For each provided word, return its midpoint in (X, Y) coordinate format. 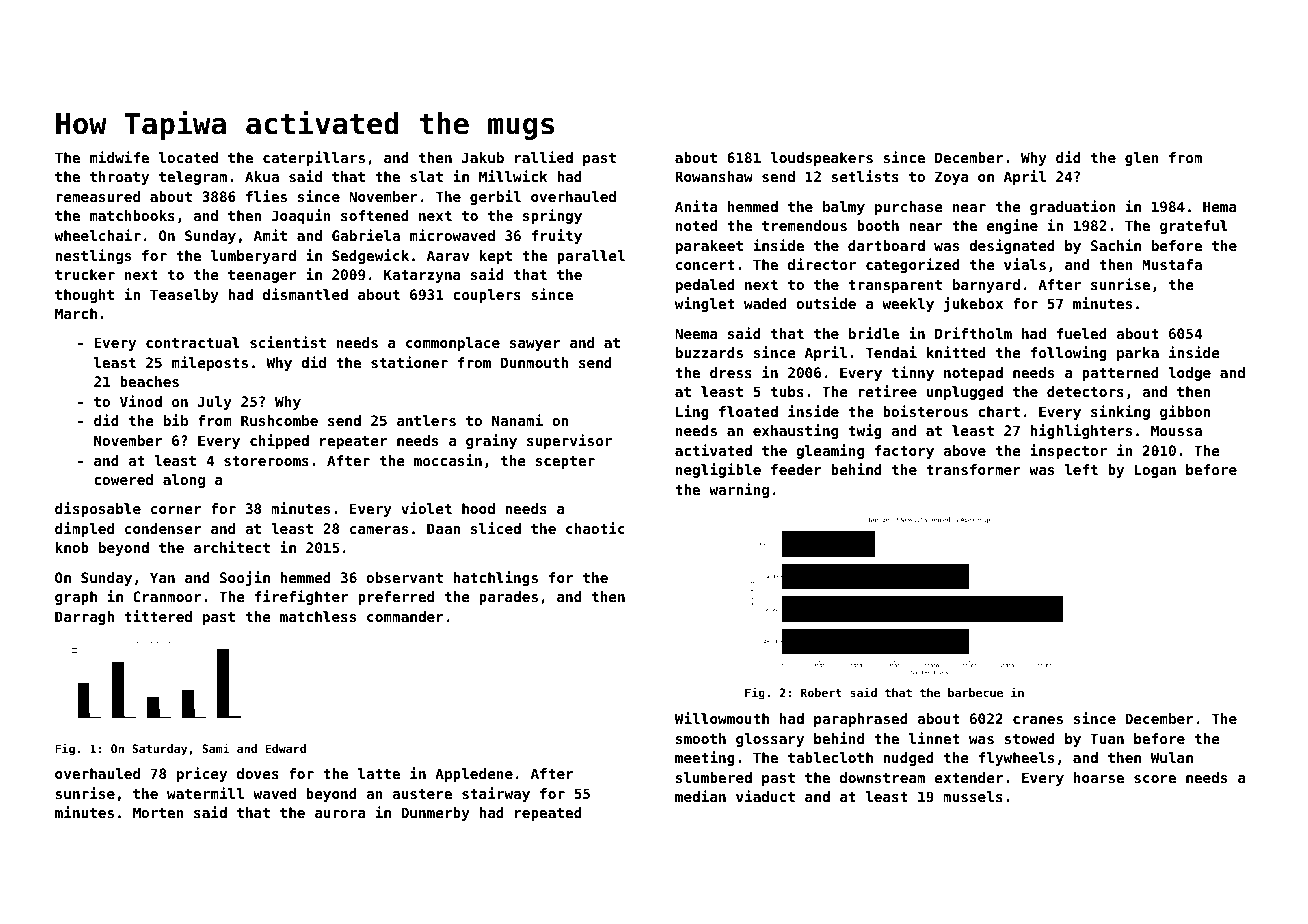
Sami (216, 748)
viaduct (765, 796)
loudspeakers (821, 159)
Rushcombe (279, 420)
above (964, 450)
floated (748, 411)
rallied (544, 157)
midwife (119, 157)
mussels (973, 796)
